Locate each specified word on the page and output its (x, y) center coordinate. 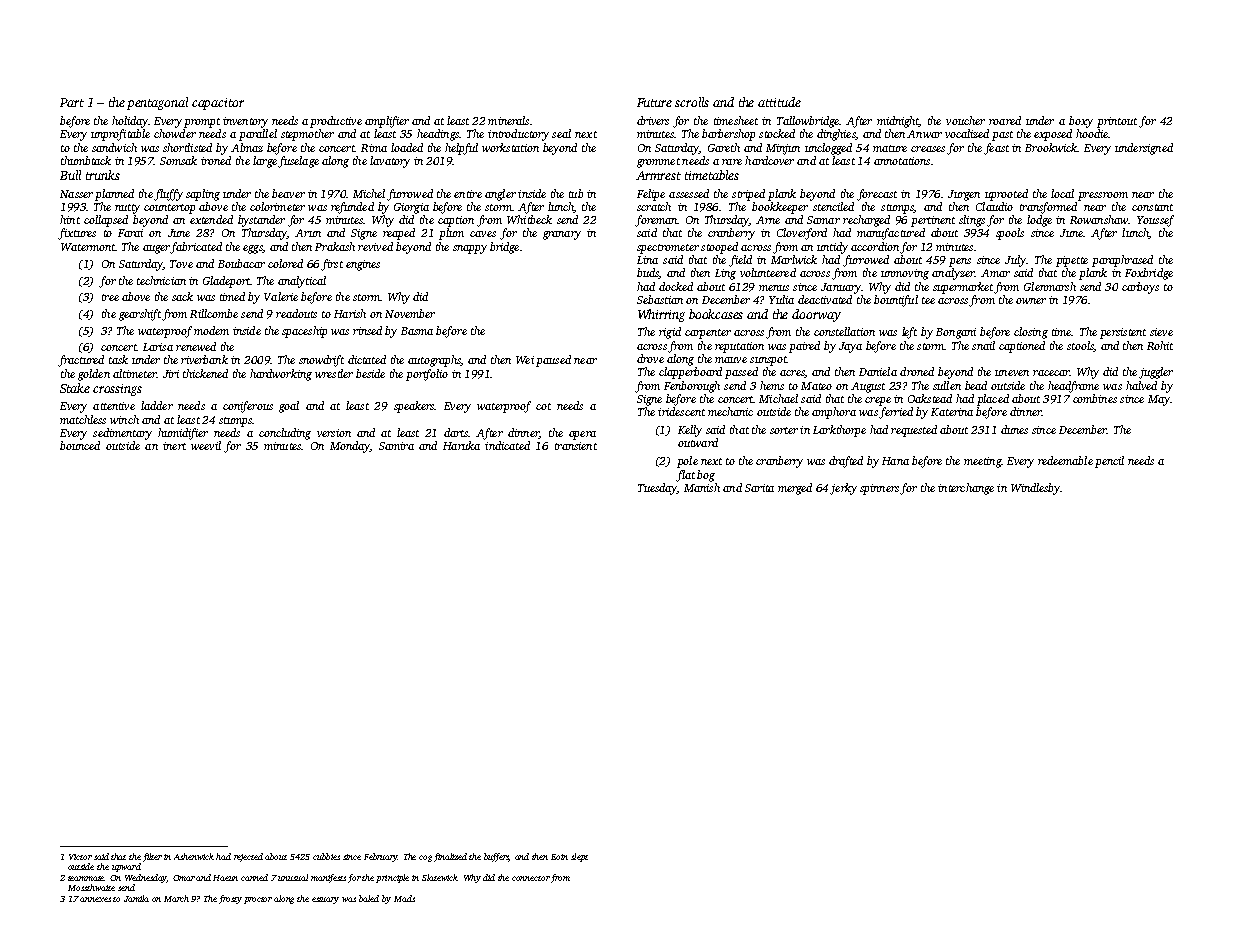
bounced (80, 445)
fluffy (168, 195)
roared (1005, 120)
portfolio (427, 375)
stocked (777, 133)
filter (152, 857)
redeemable (1065, 460)
